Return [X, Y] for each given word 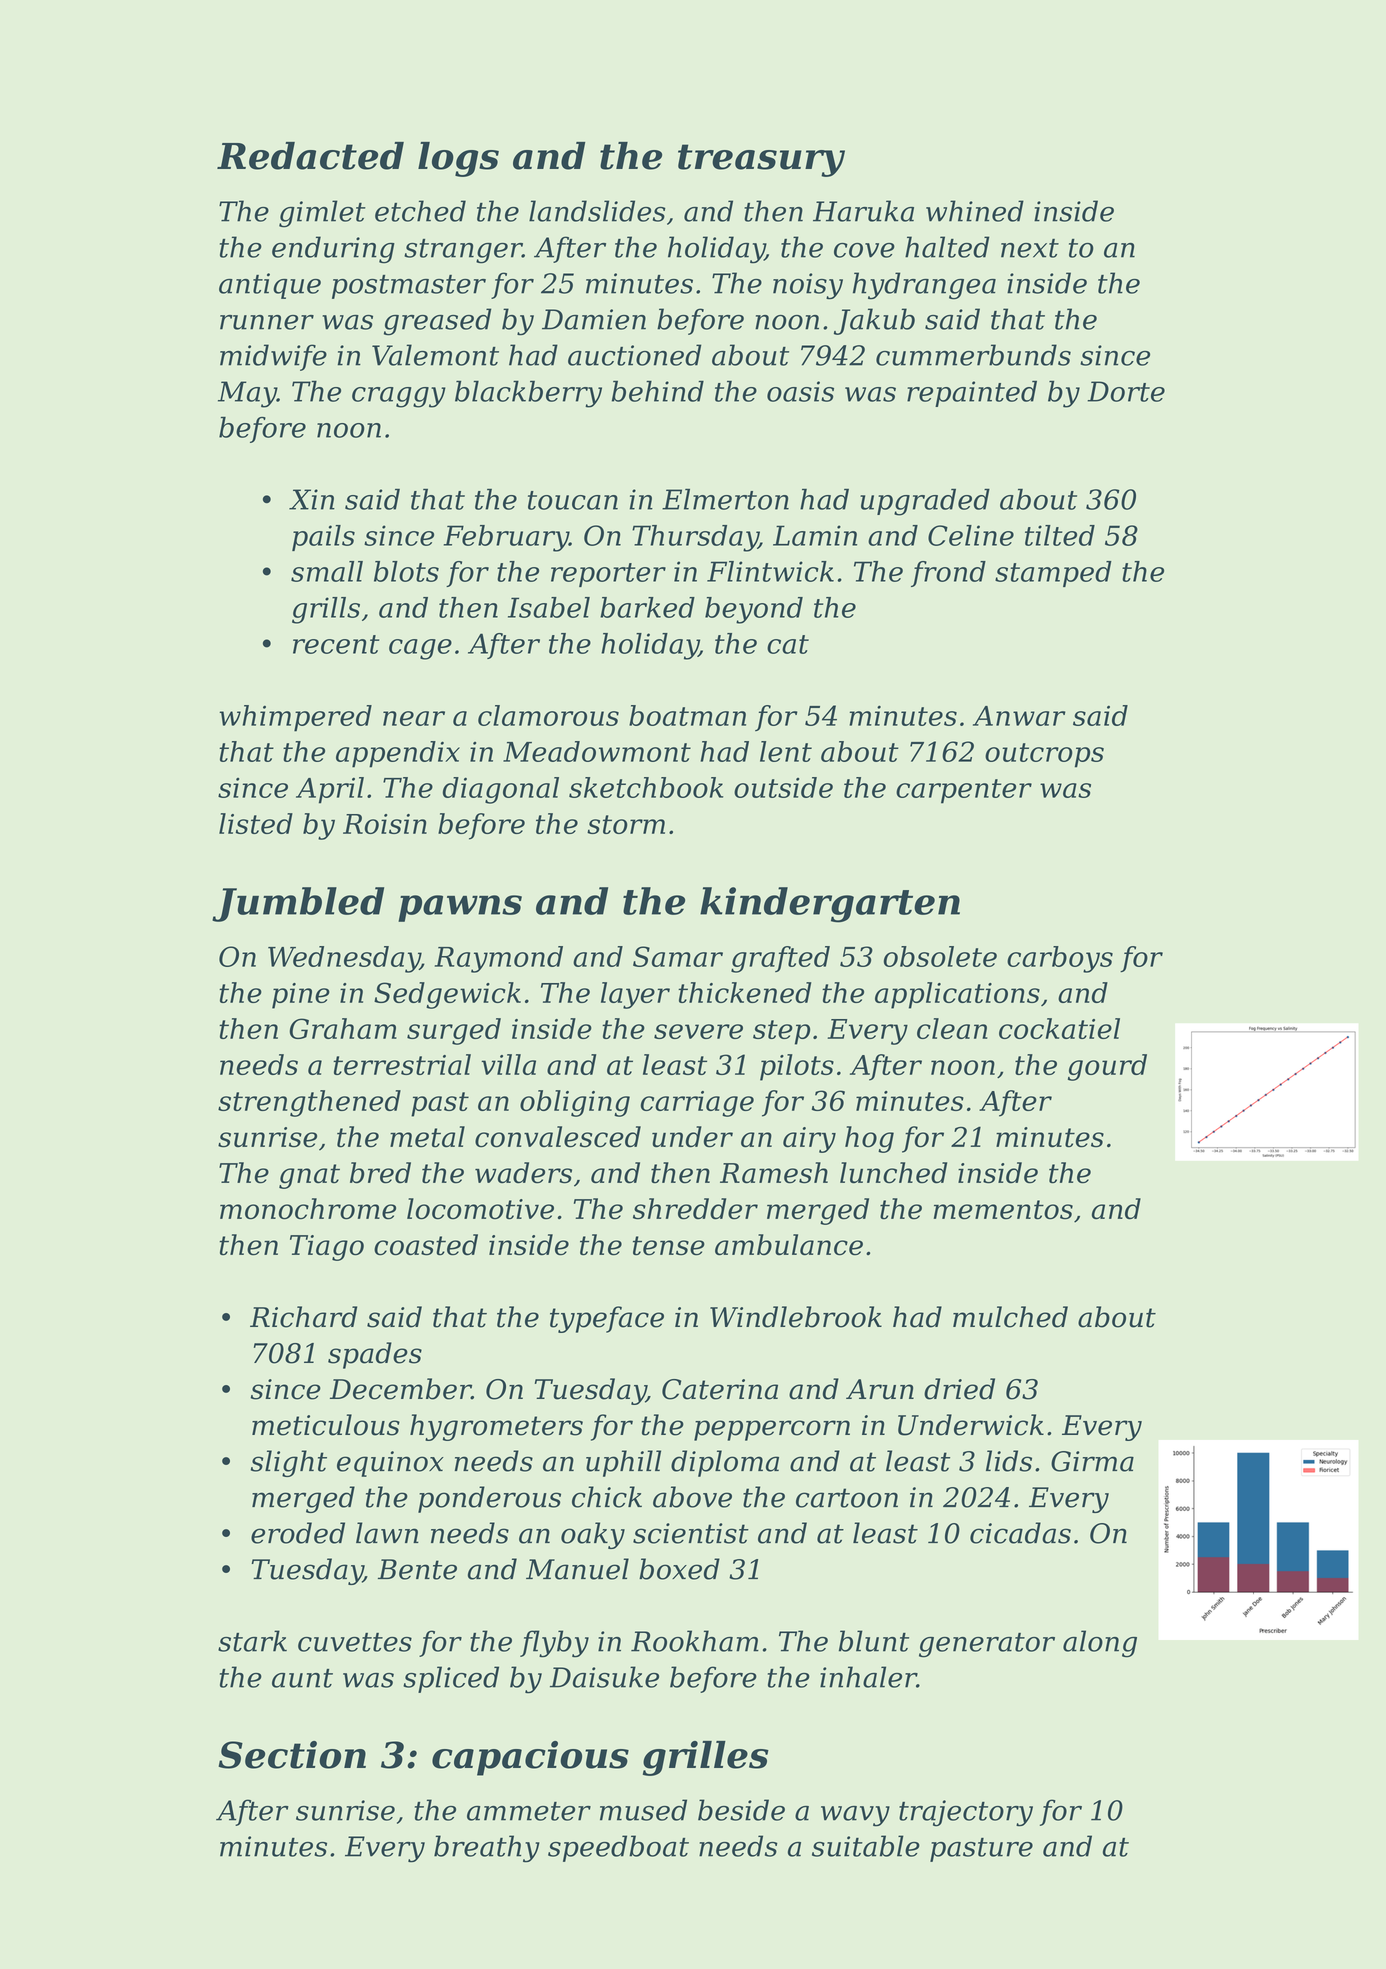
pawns [460, 908]
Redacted [310, 156]
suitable [866, 1846]
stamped [1053, 574]
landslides [597, 211]
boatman [687, 715]
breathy [487, 1849]
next [1030, 248]
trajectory [966, 1813]
